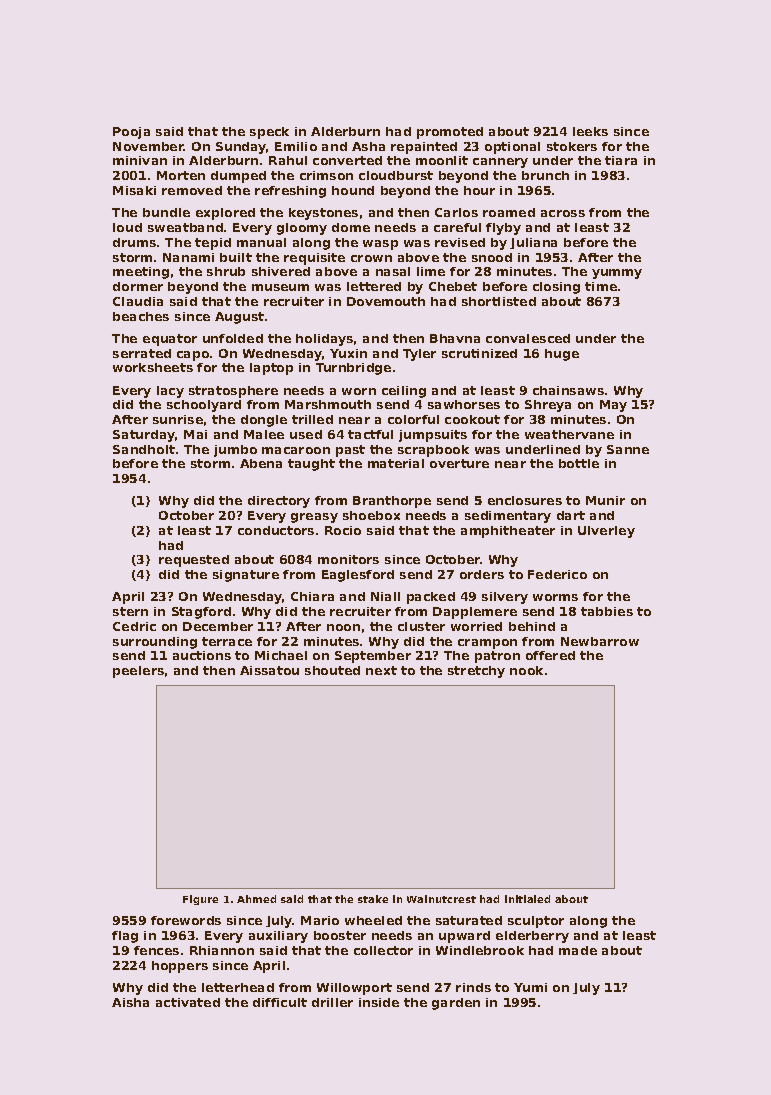 This screenshot has height=1095, width=771. I want to click on manual, so click(261, 242).
